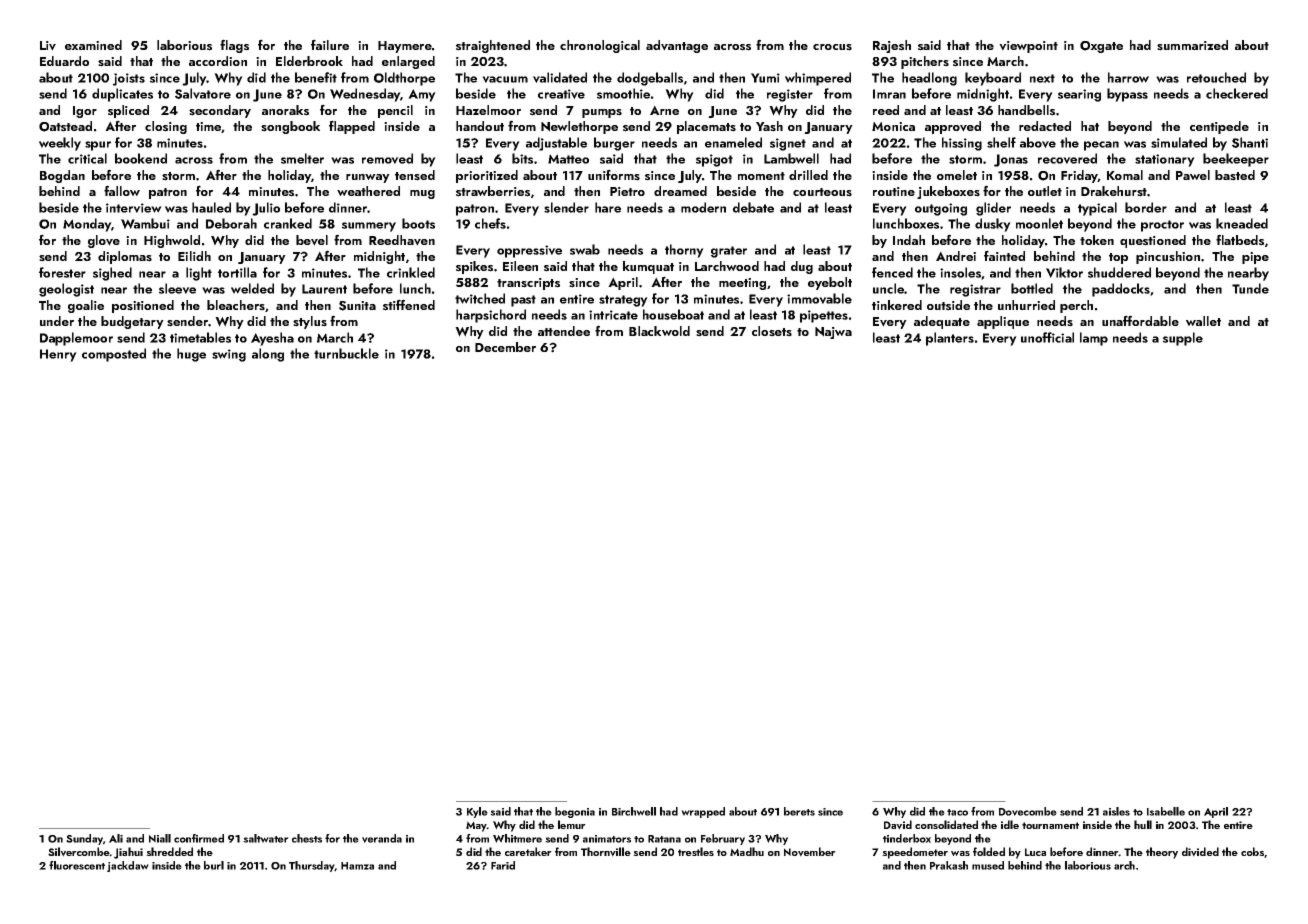 This page has width=1308, height=924. Describe the element at coordinates (346, 353) in the page. I see `turnbuckle` at that location.
